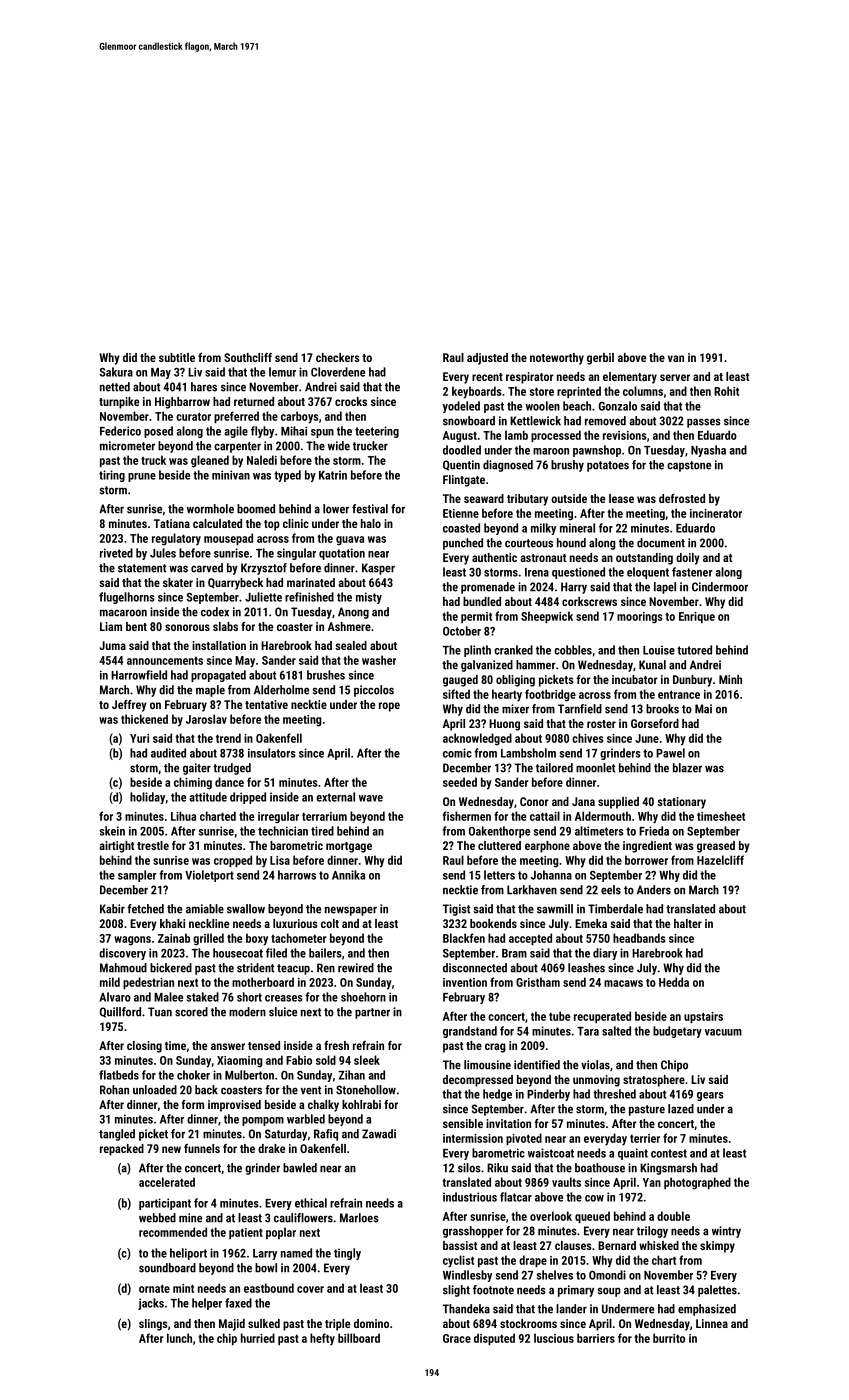 Image resolution: width=849 pixels, height=1400 pixels. What do you see at coordinates (179, 1338) in the page?
I see `lunch` at bounding box center [179, 1338].
